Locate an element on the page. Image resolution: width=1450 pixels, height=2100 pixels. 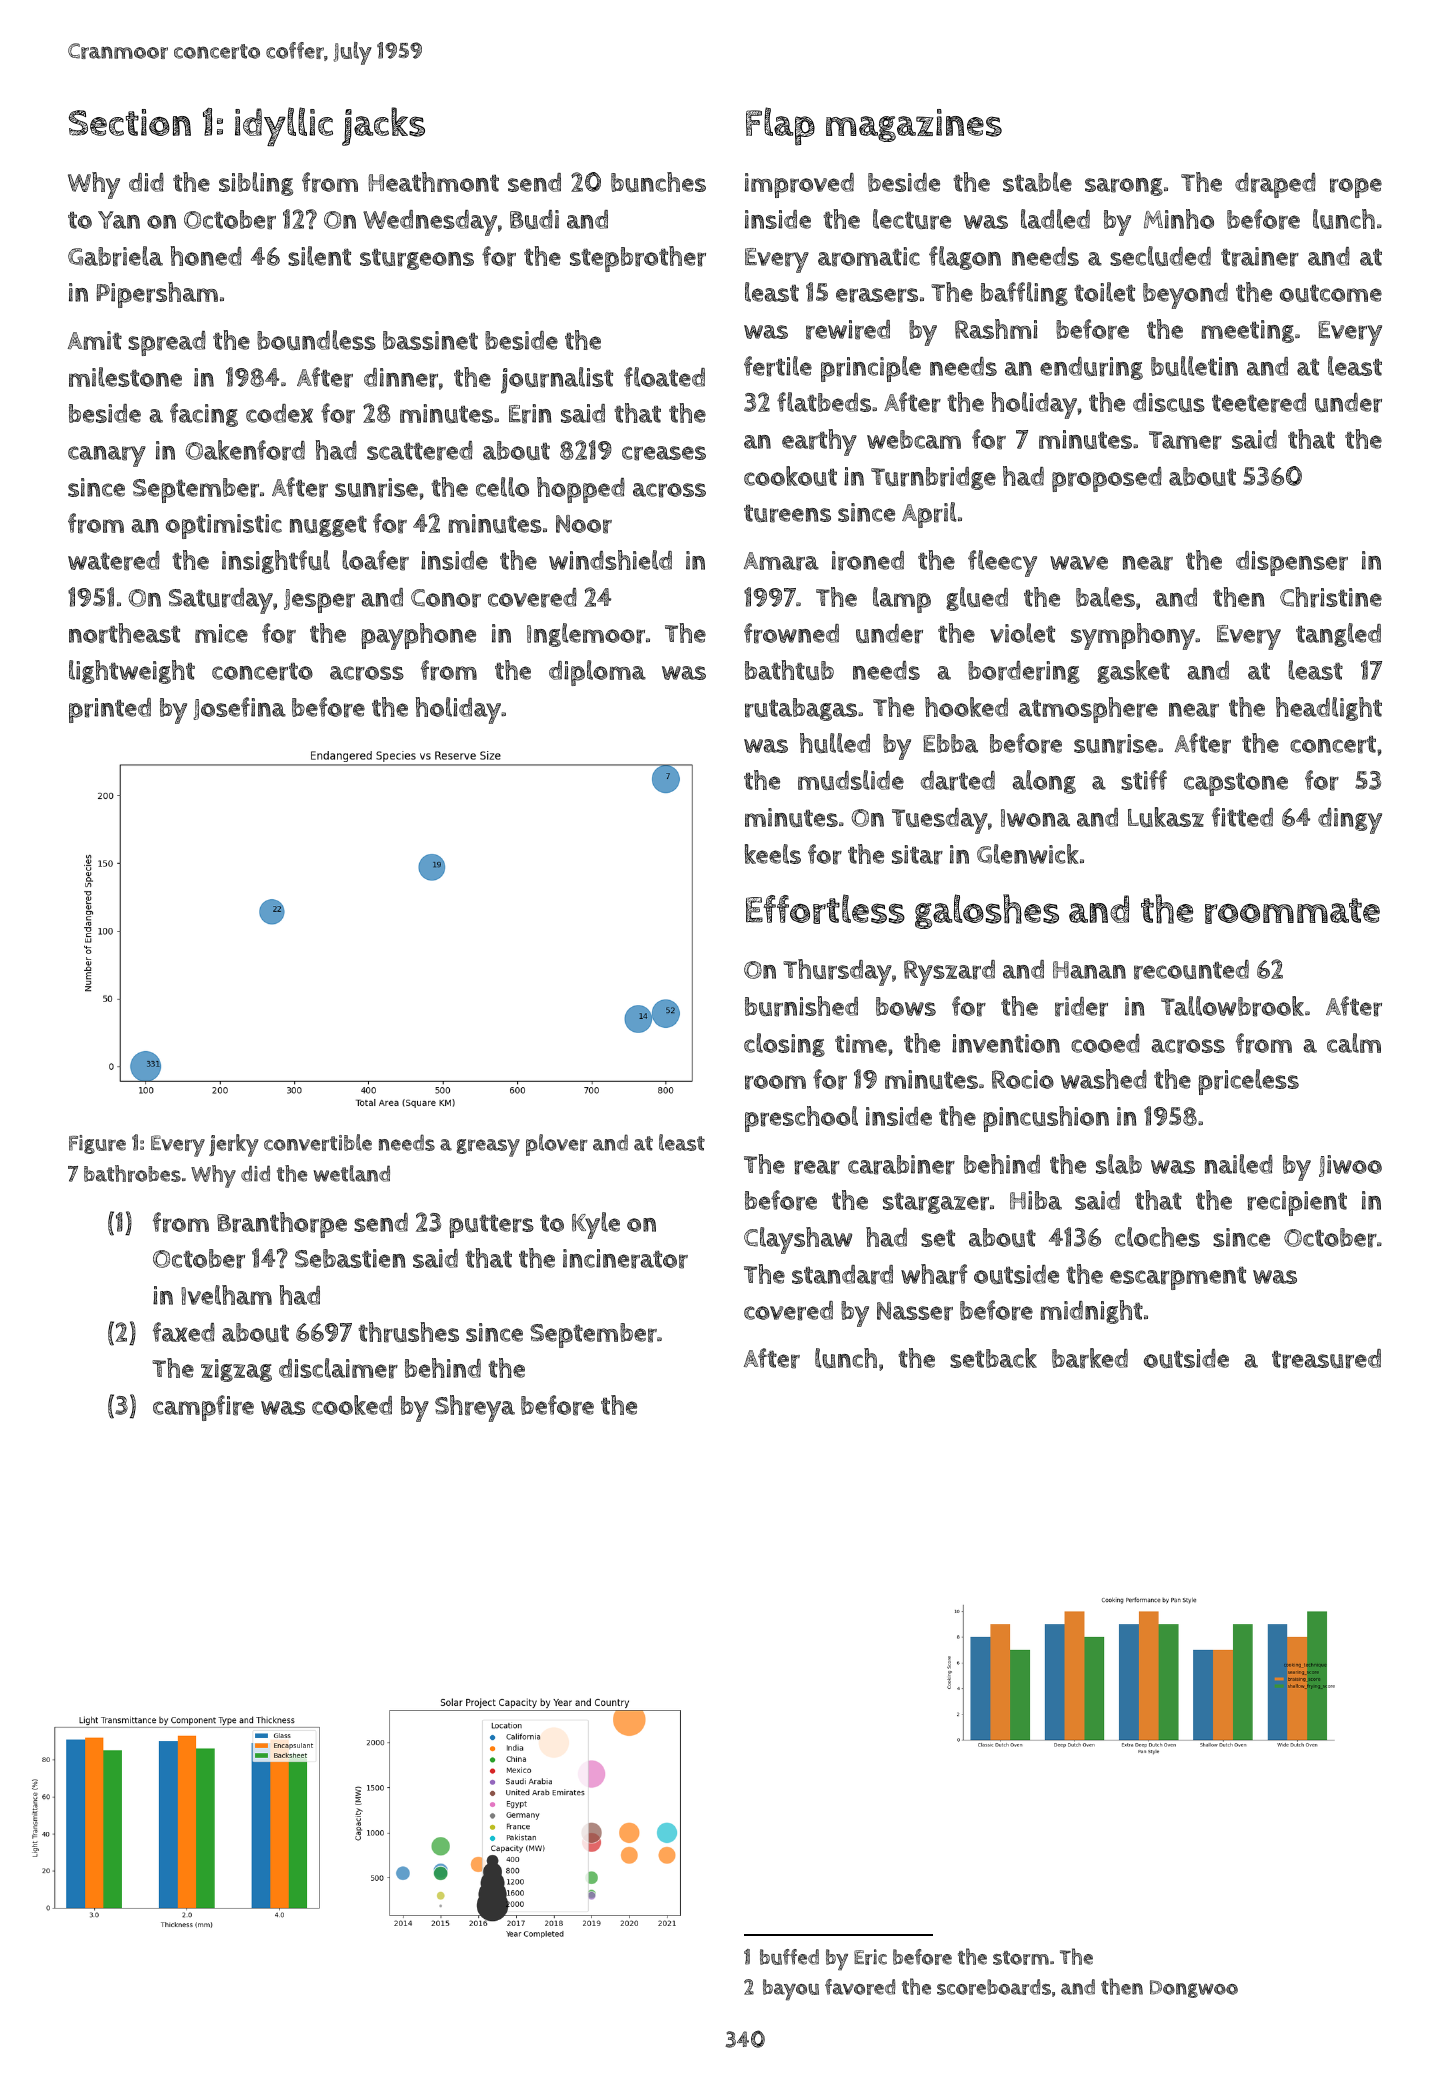
buffed is located at coordinates (789, 1957).
